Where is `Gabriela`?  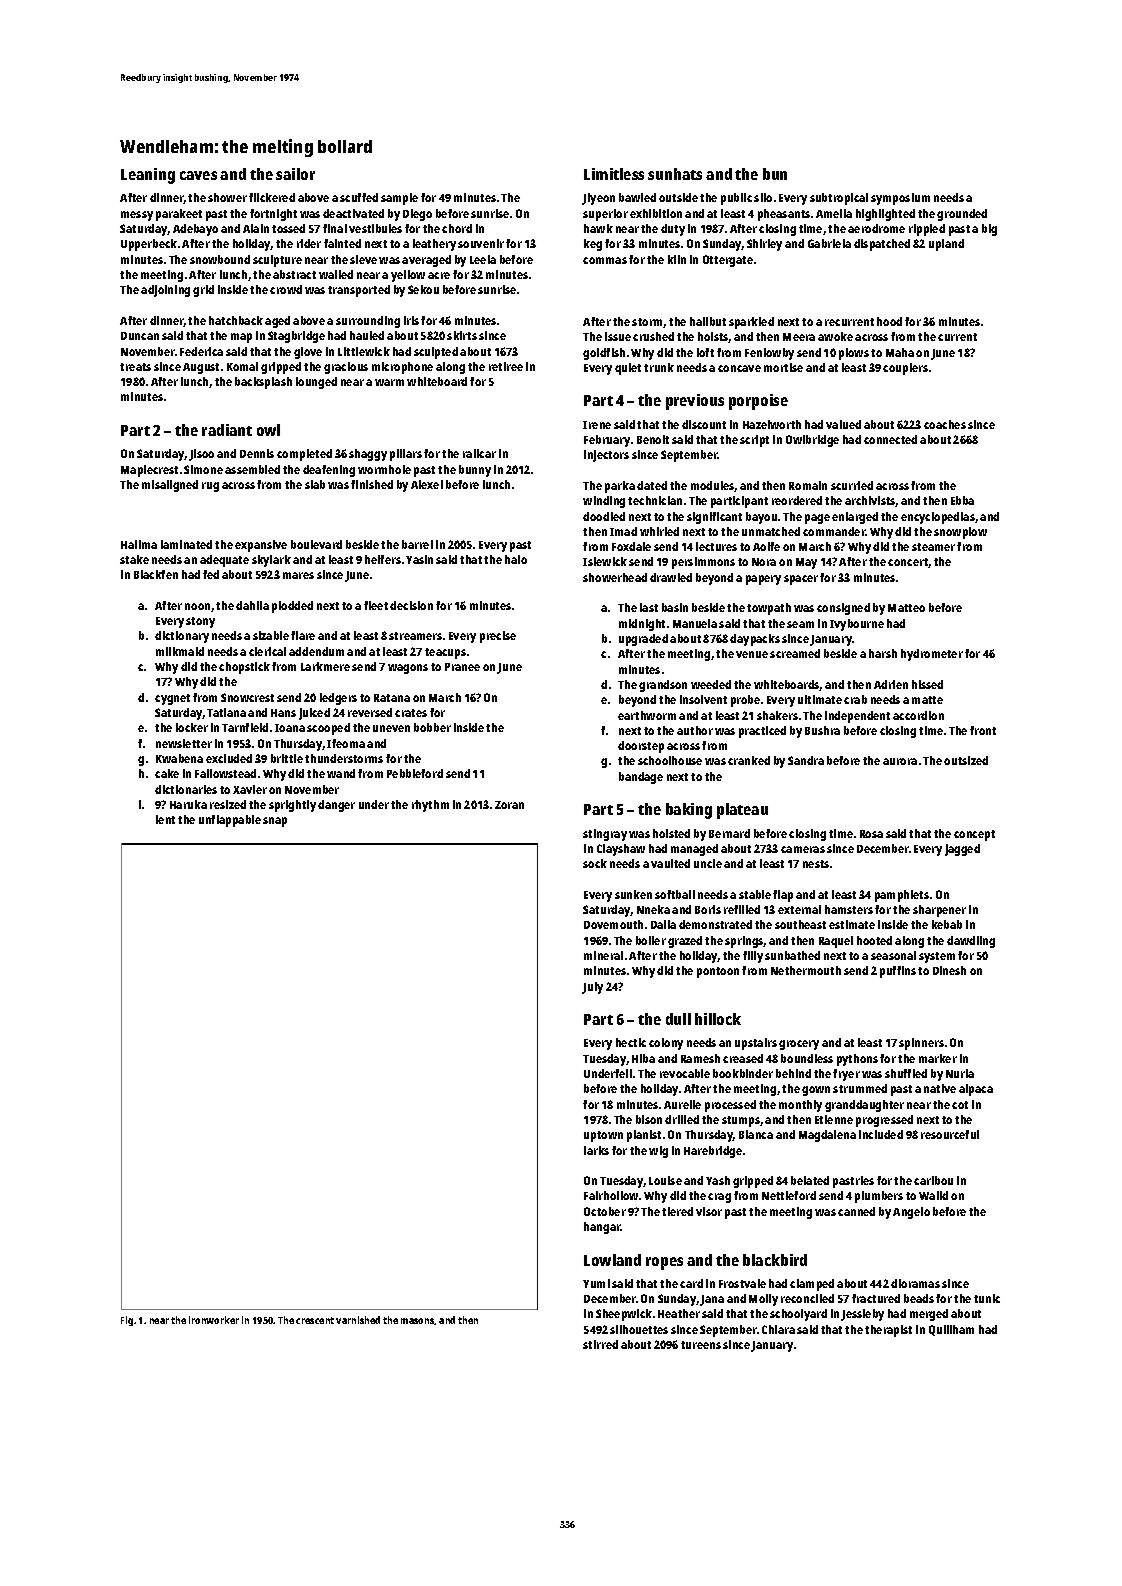
Gabriela is located at coordinates (829, 243).
